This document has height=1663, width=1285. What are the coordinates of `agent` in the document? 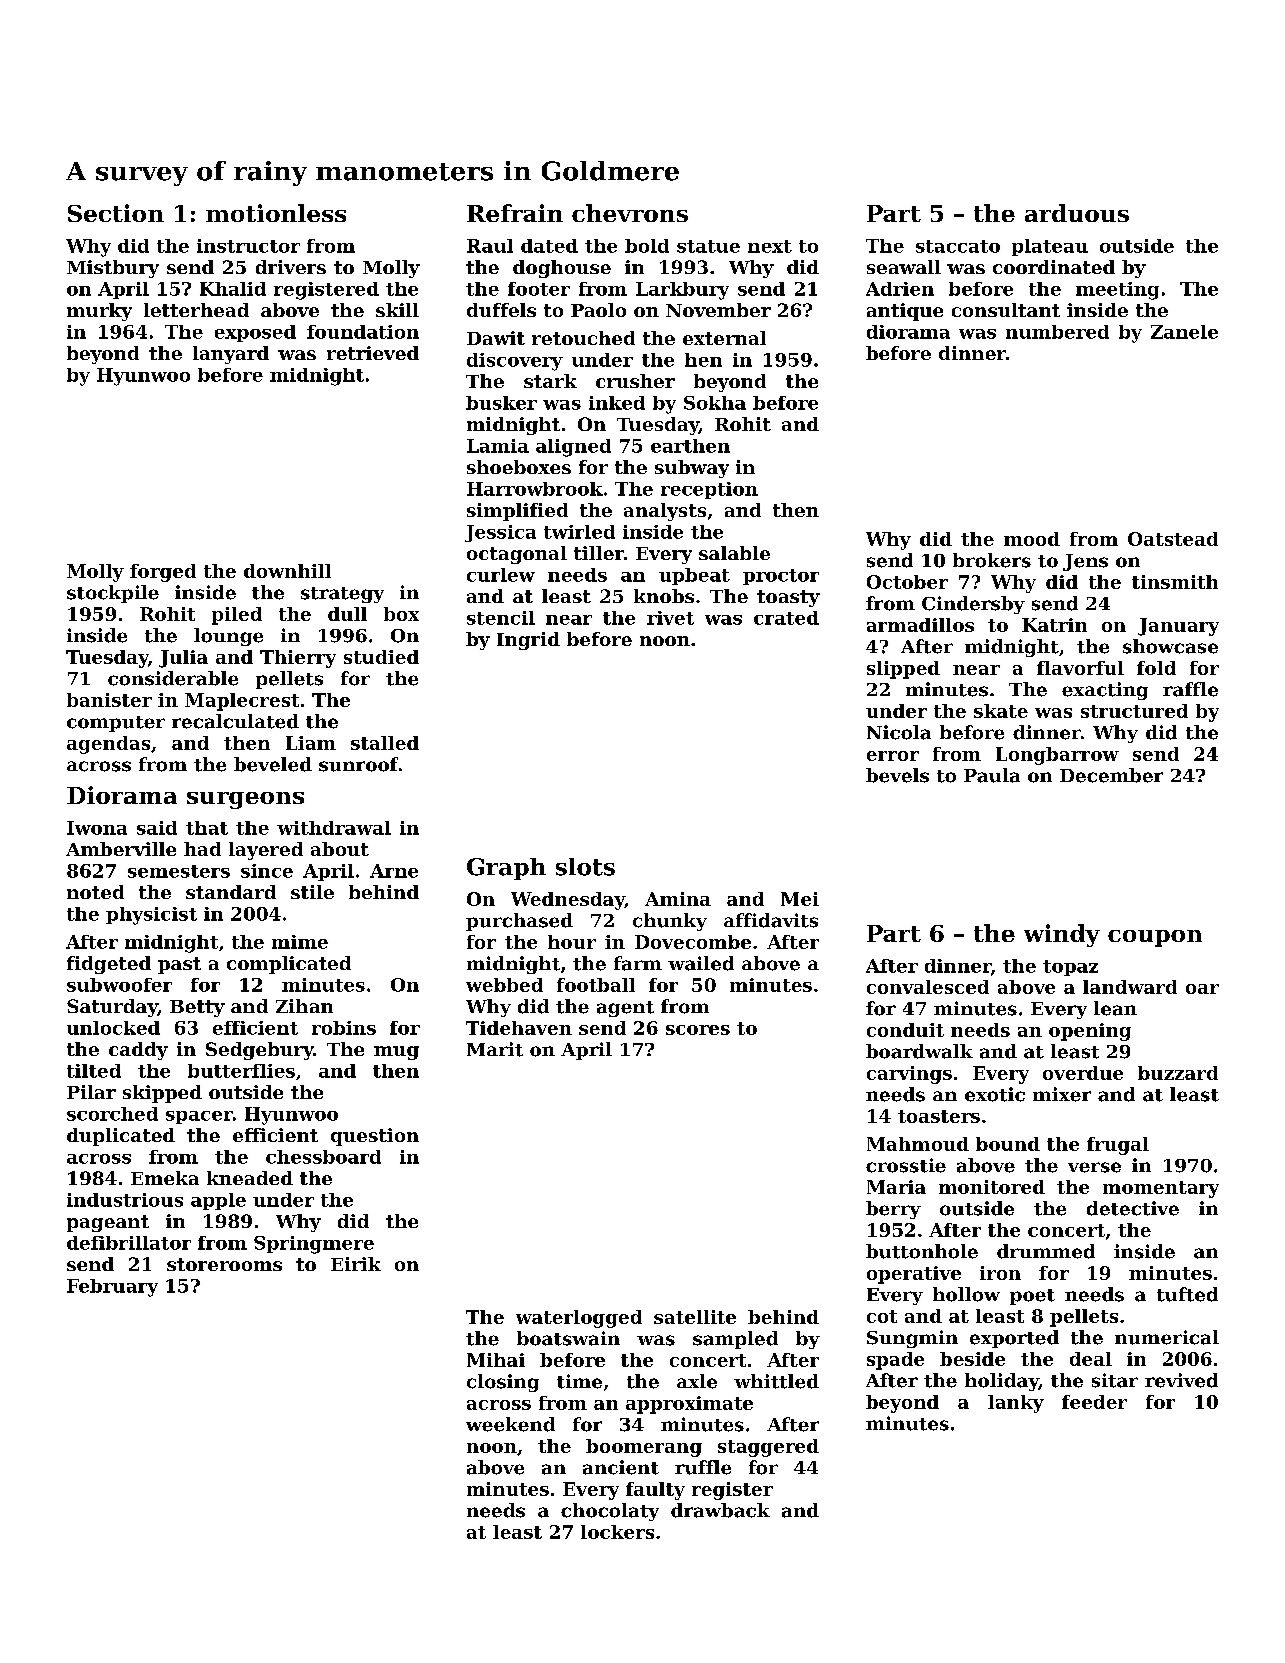 It's located at (625, 1009).
